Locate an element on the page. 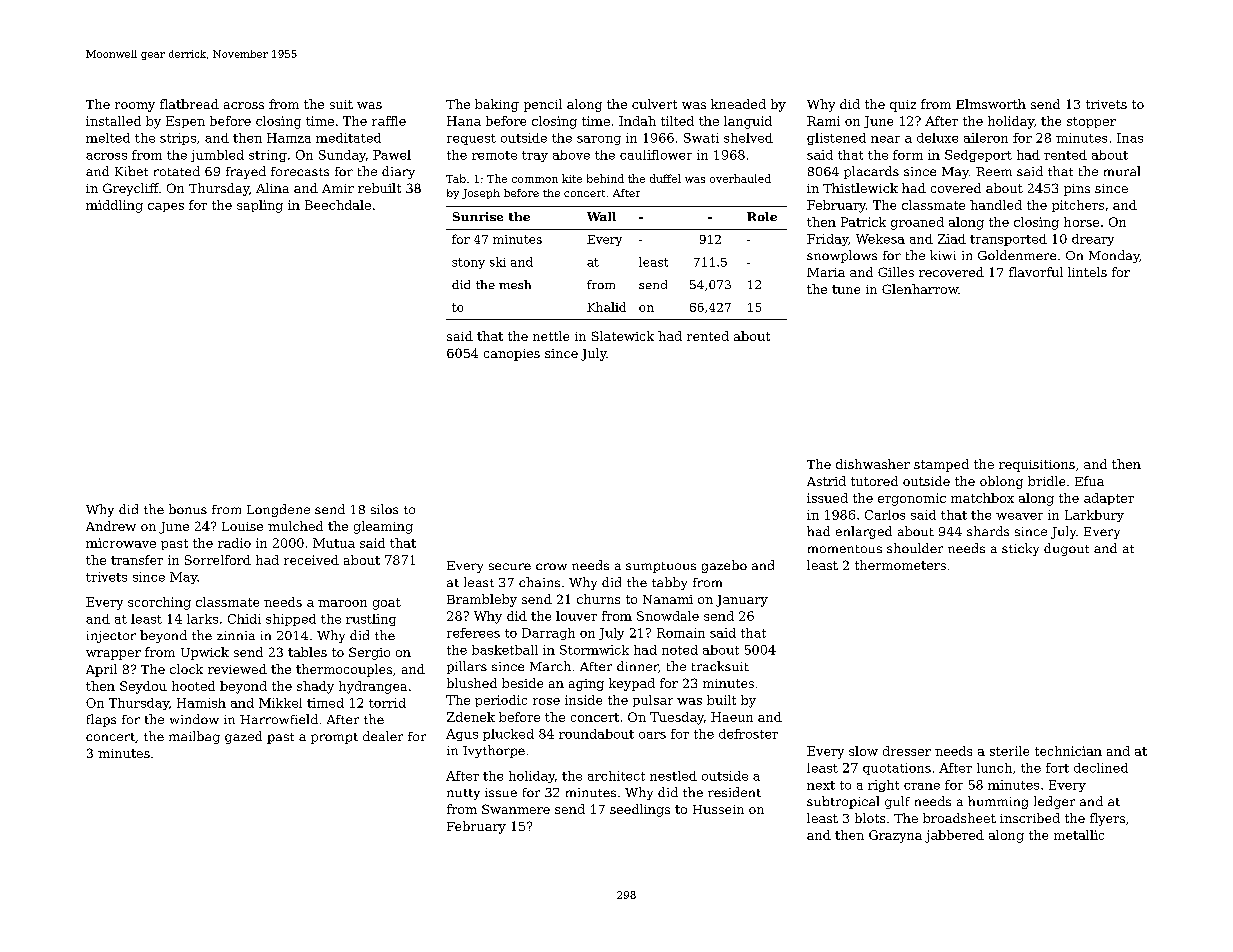 The height and width of the image is (952, 1233). mesh is located at coordinates (515, 284).
